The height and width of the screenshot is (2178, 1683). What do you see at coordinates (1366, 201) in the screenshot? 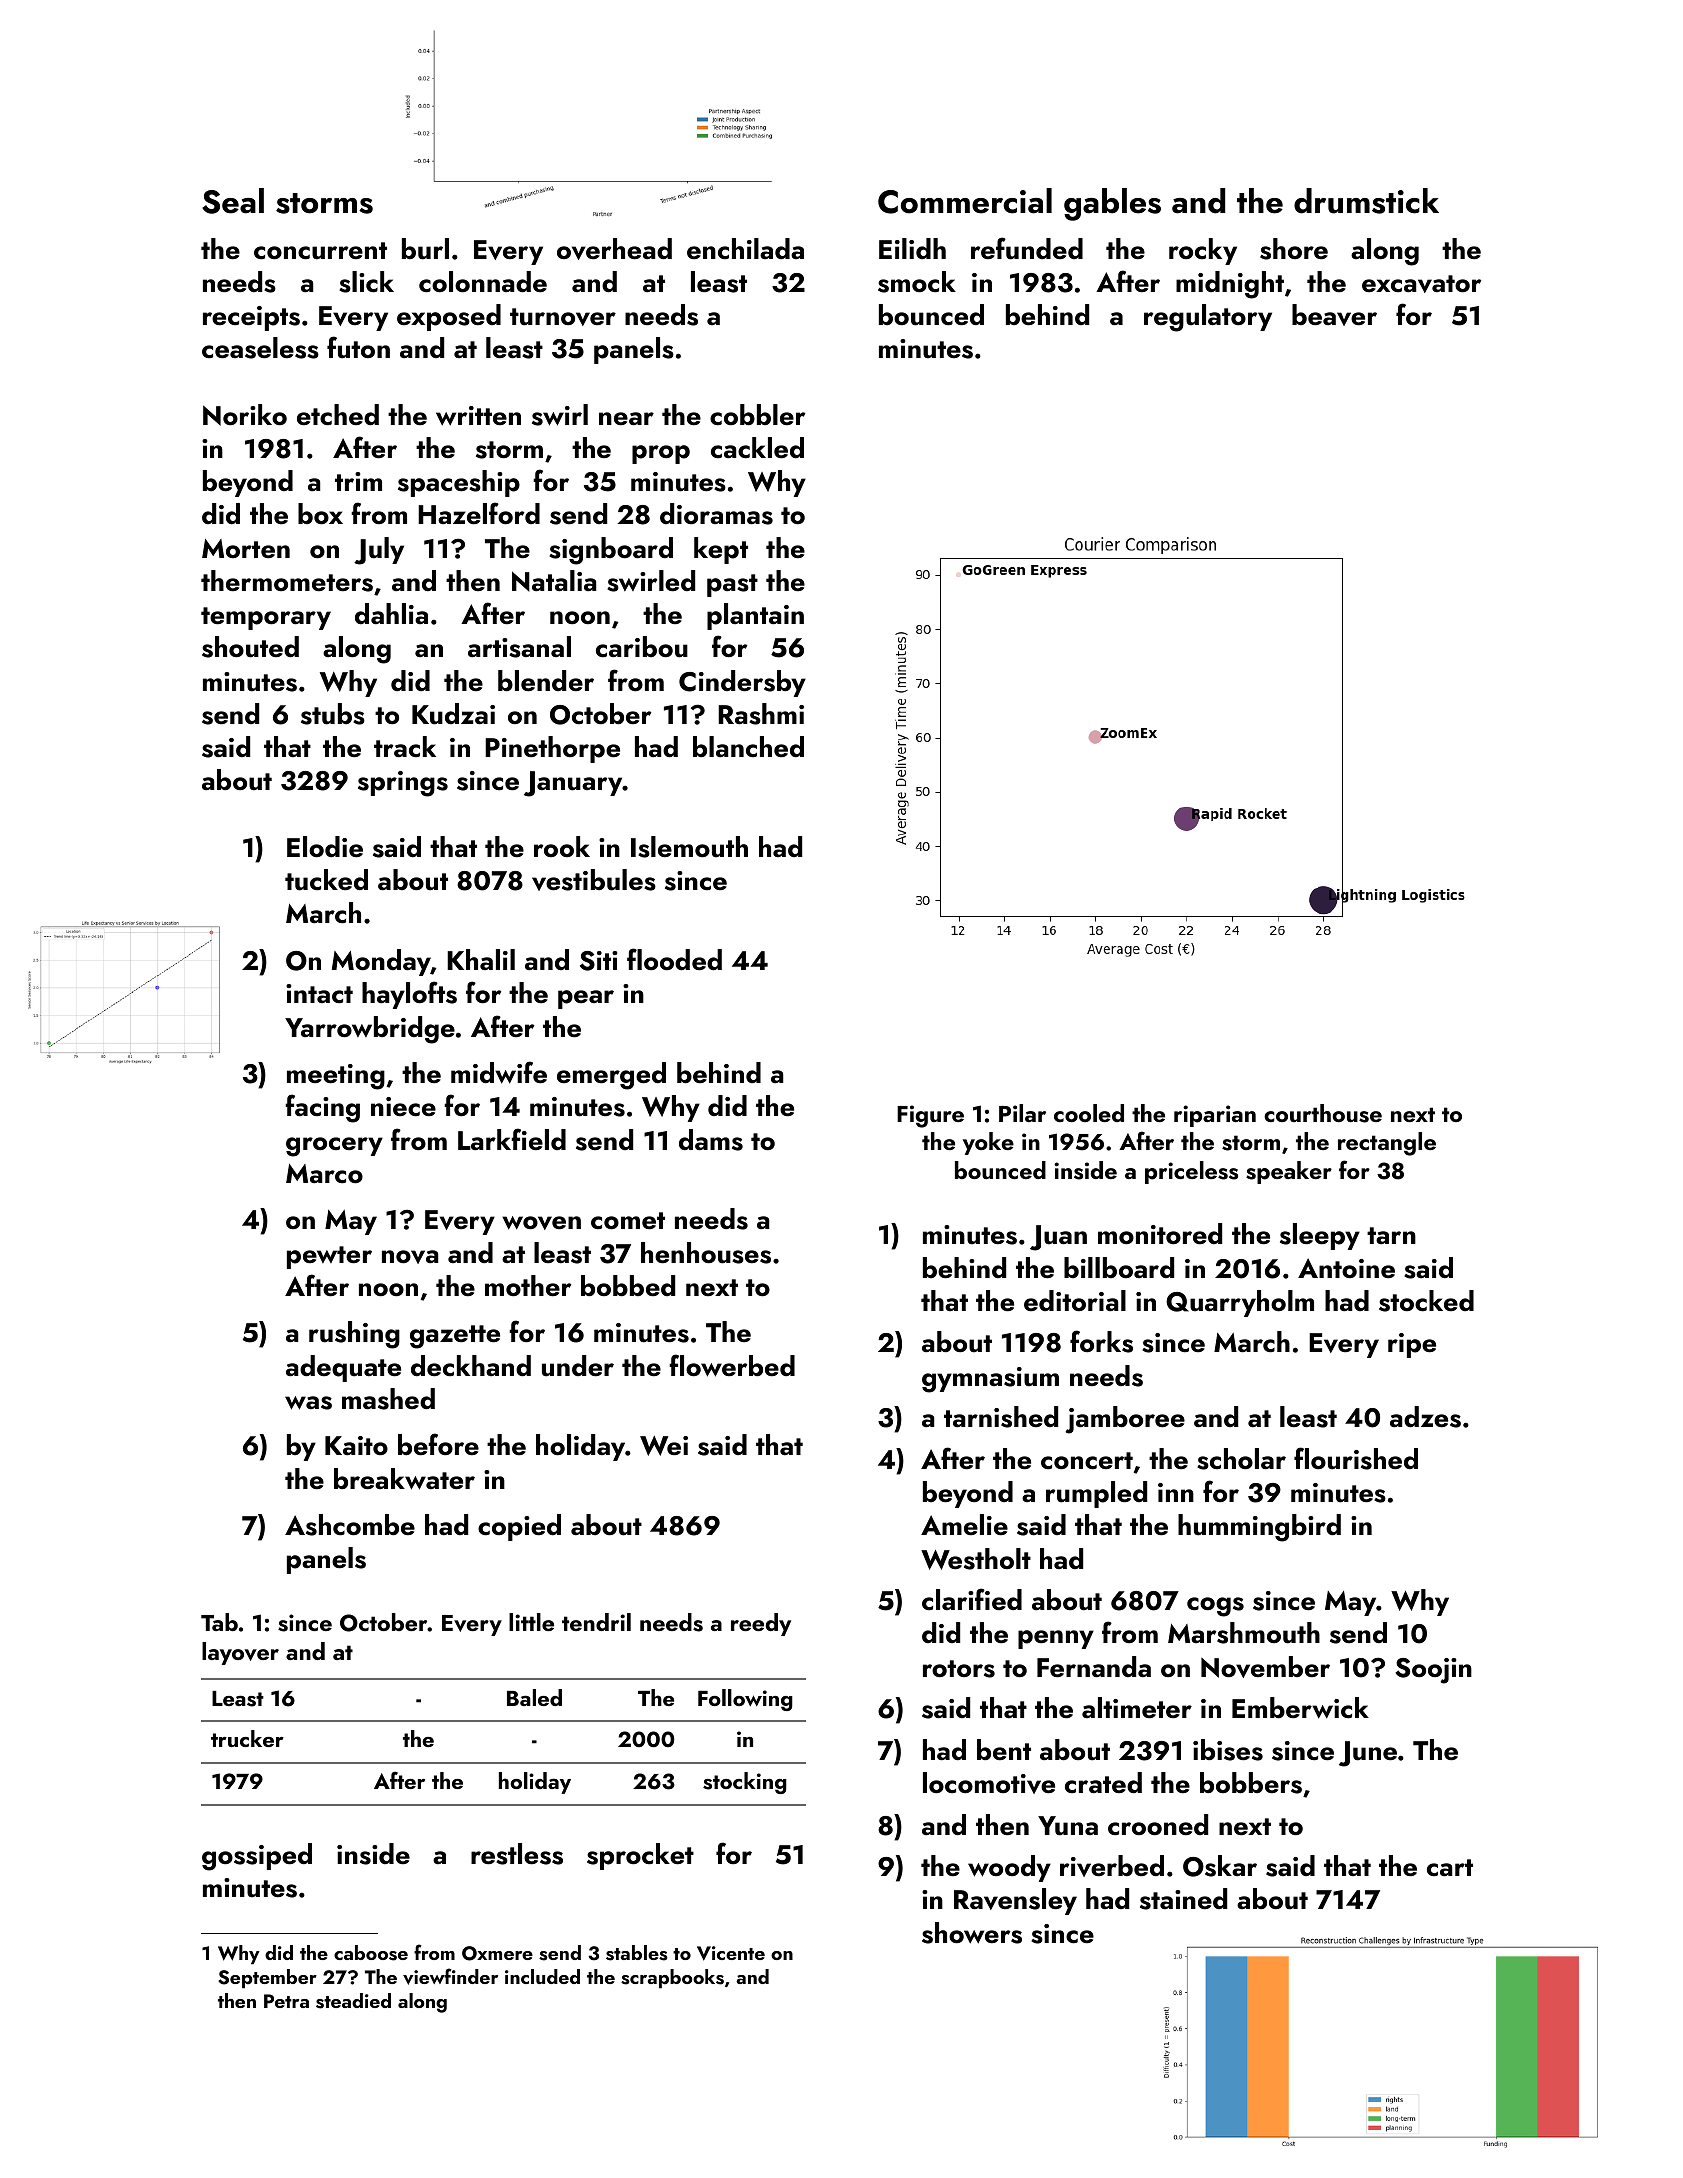
I see `drumstick` at bounding box center [1366, 201].
